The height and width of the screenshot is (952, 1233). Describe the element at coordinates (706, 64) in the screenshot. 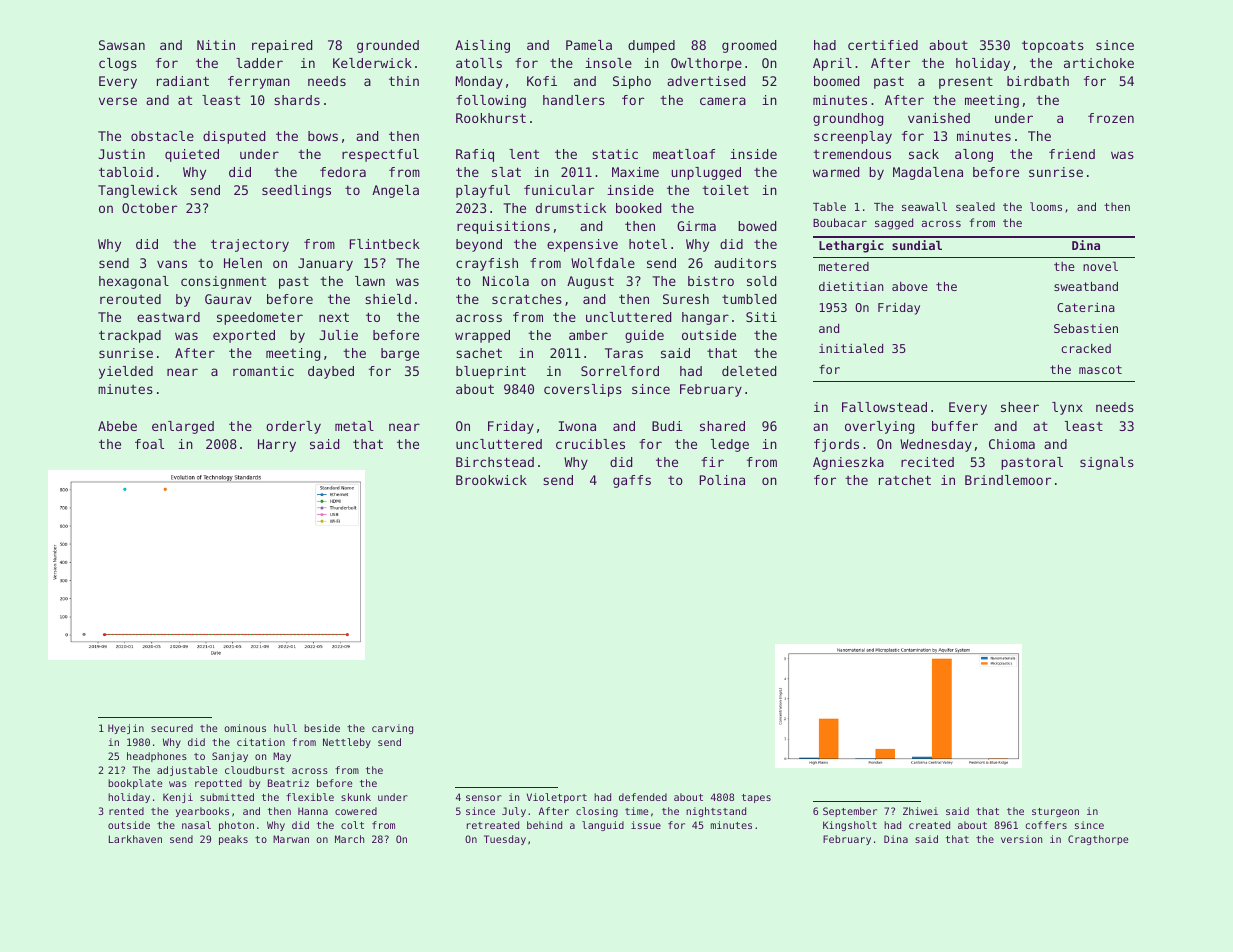

I see `Owlthorpe` at that location.
